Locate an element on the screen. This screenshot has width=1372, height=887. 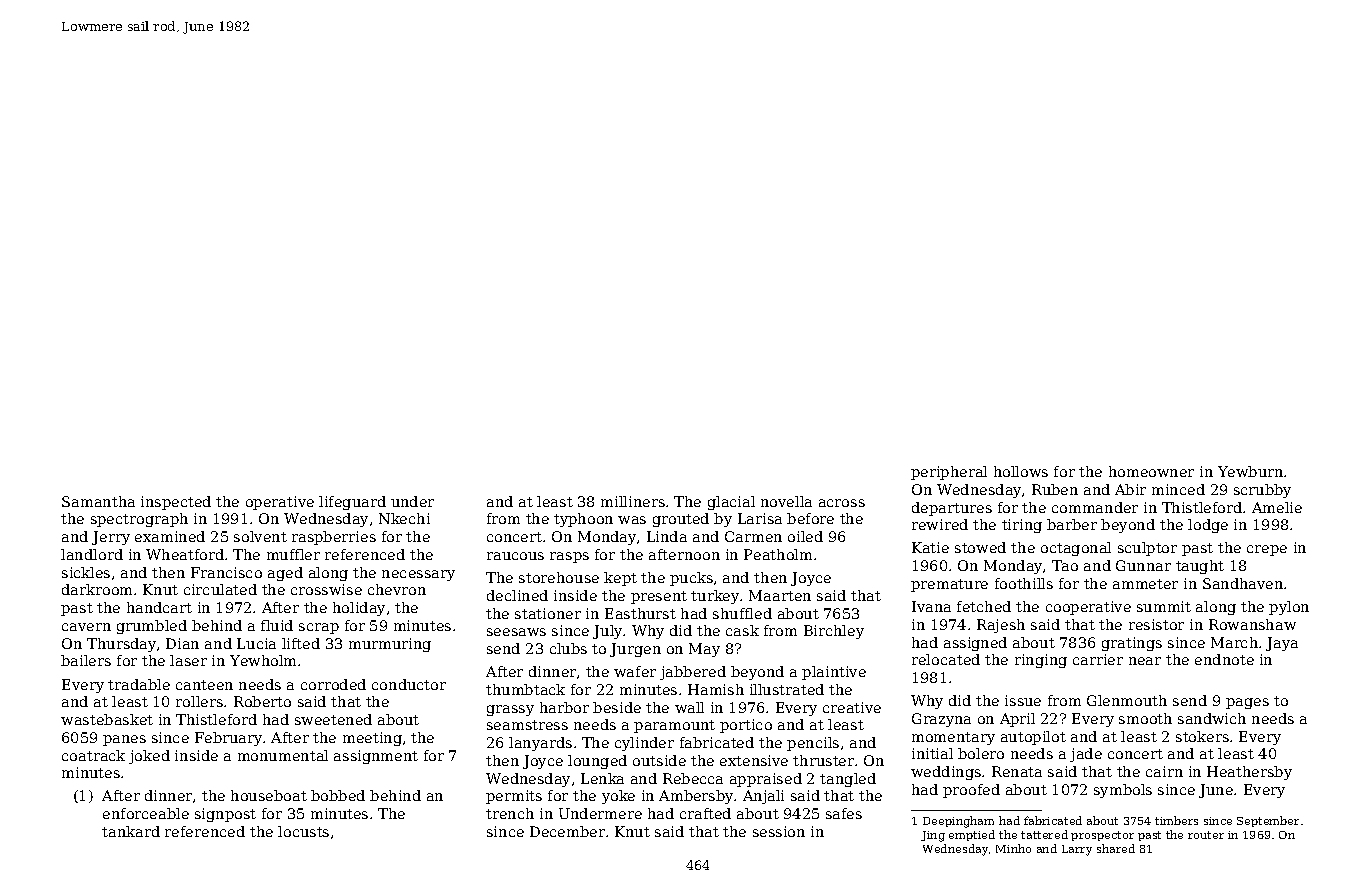
hollows is located at coordinates (1021, 471).
